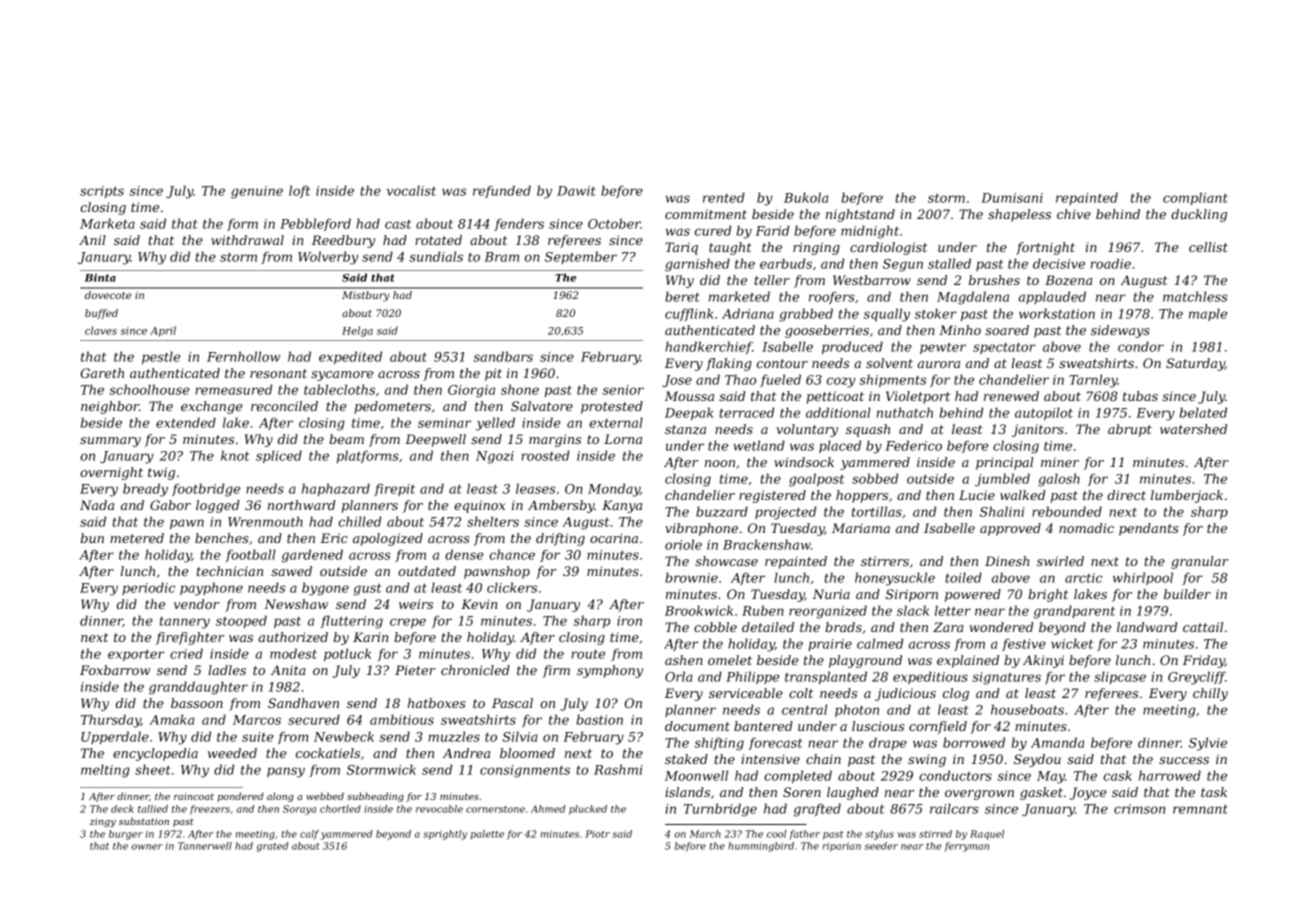  Describe the element at coordinates (1184, 760) in the document. I see `success` at that location.
